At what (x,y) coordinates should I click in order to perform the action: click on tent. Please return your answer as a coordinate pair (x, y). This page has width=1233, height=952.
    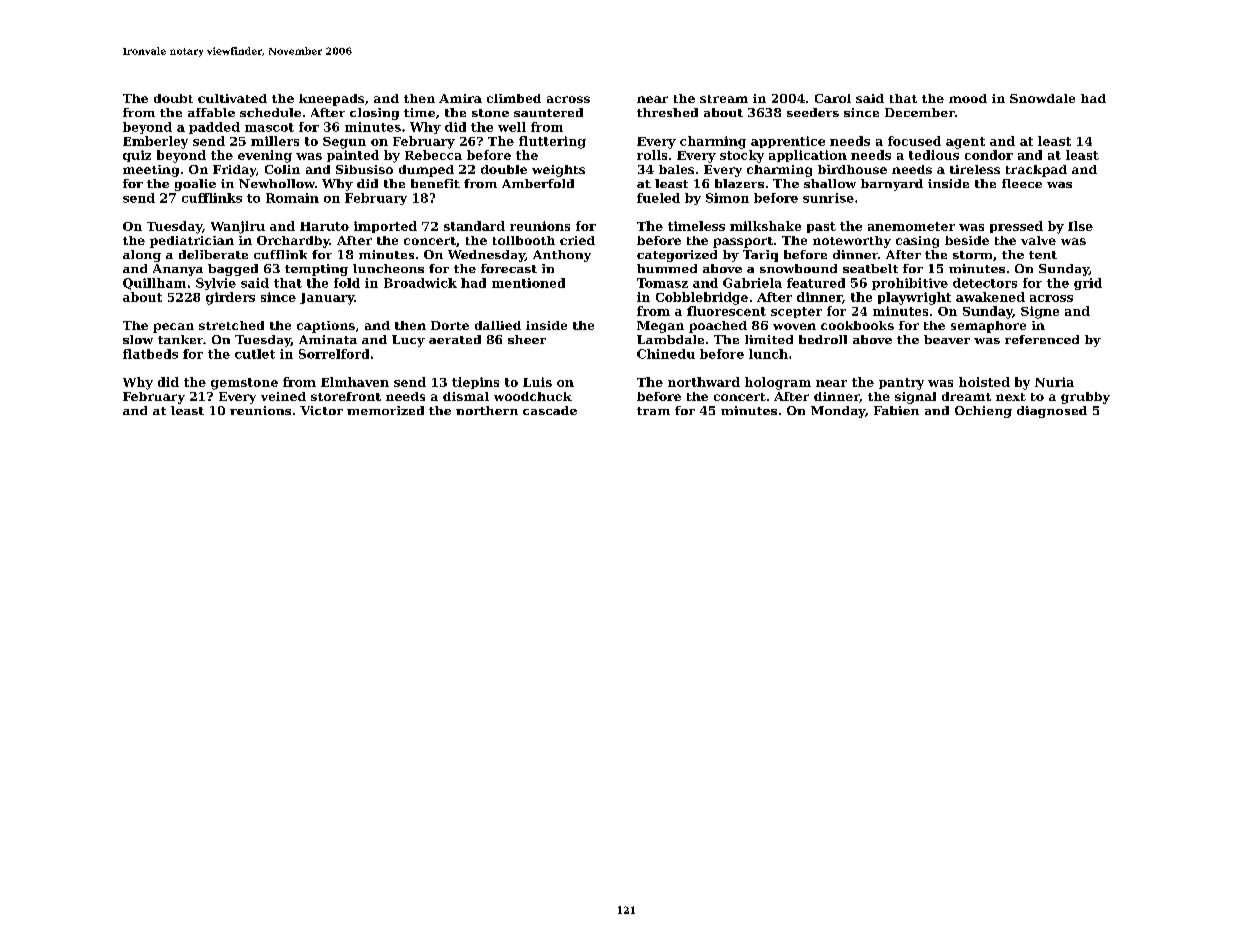
    Looking at the image, I should click on (1043, 255).
